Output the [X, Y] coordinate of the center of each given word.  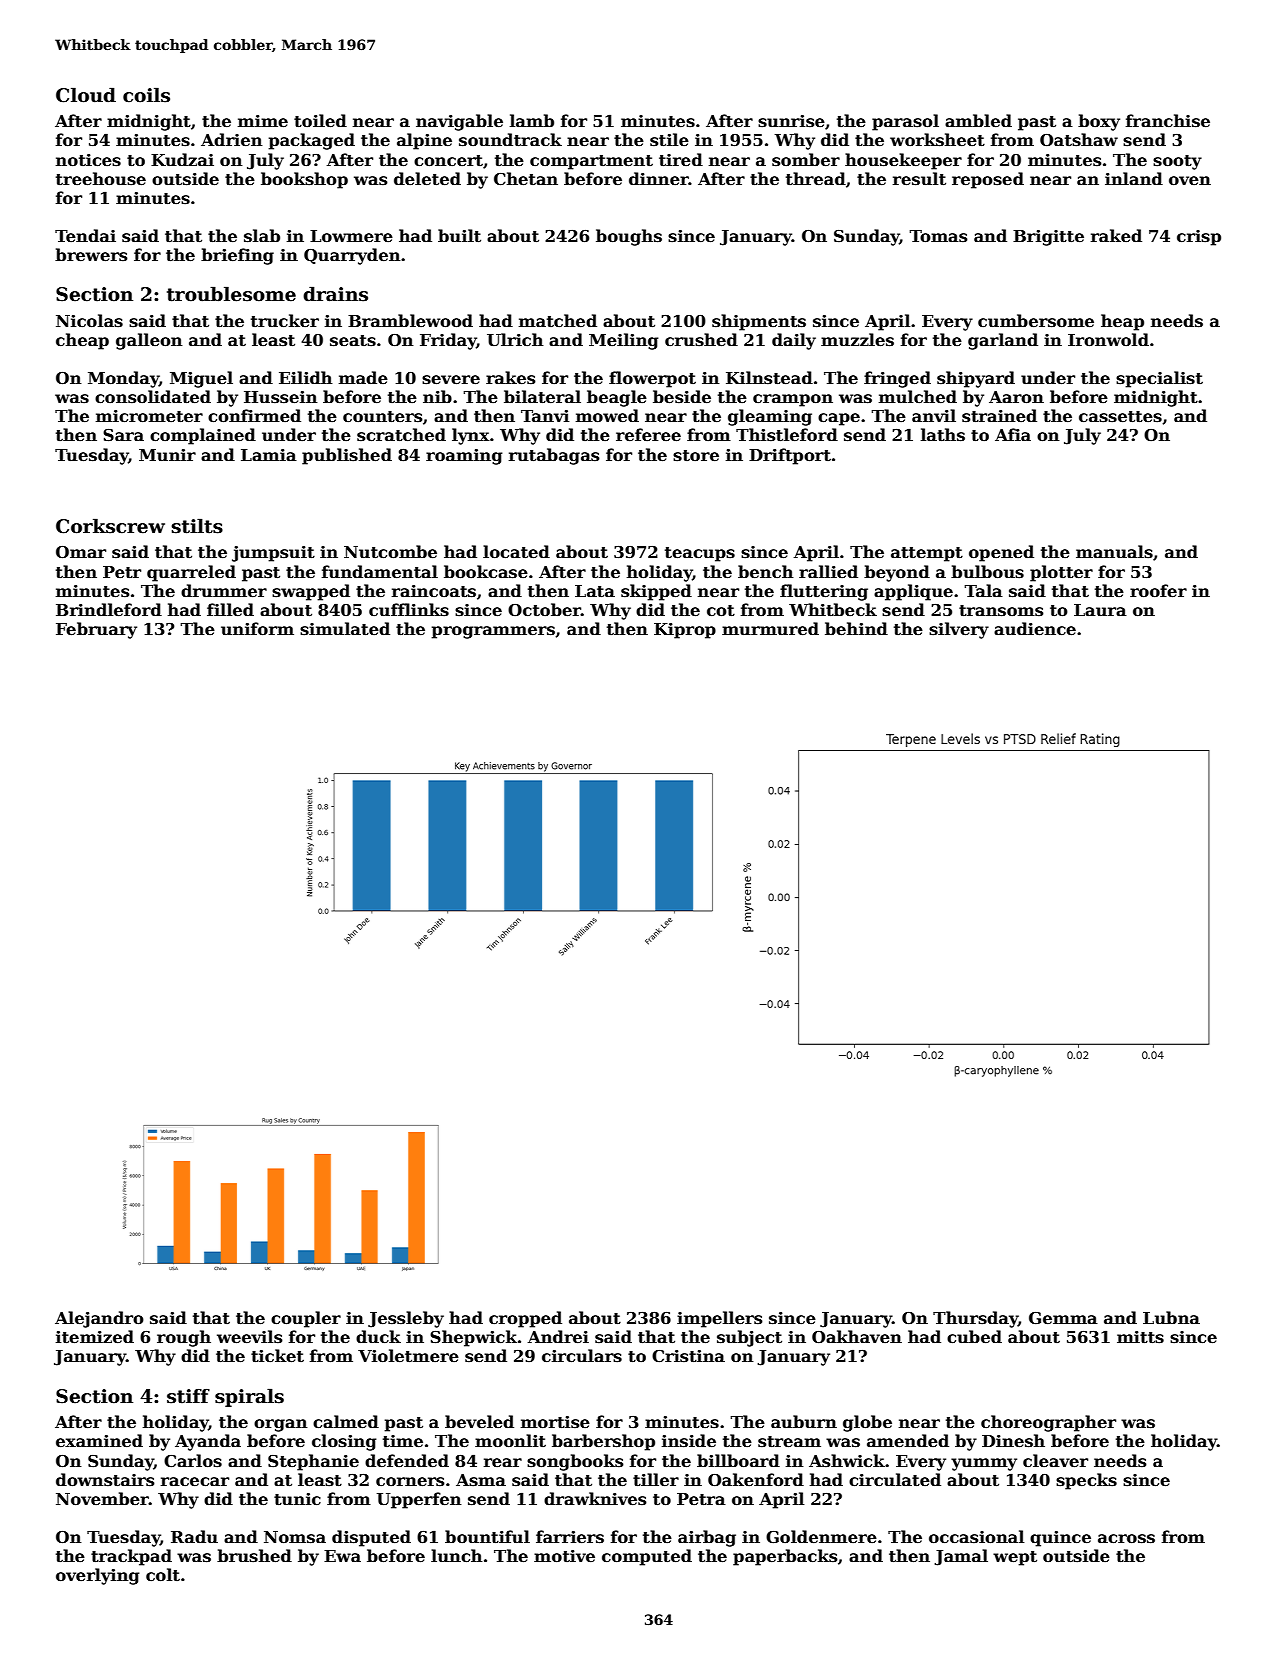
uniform [257, 629]
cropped [525, 1319]
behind [856, 629]
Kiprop [685, 631]
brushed [254, 1556]
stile [669, 140]
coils [146, 95]
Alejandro [99, 1319]
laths [943, 435]
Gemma [1063, 1318]
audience [1035, 629]
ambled [978, 121]
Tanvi [545, 416]
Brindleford [109, 610]
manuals [1114, 552]
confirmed [254, 416]
